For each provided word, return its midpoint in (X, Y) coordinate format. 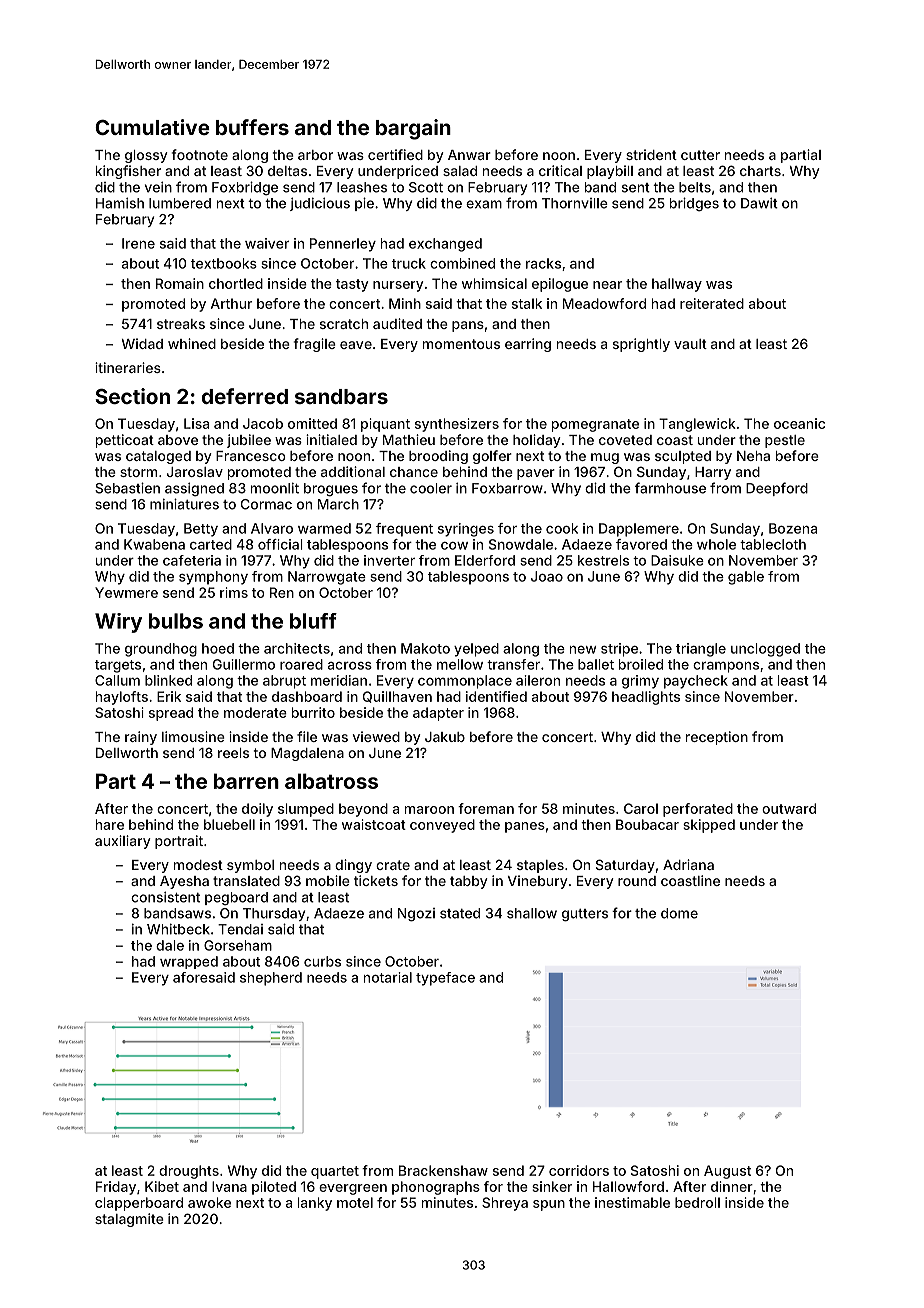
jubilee (249, 441)
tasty (352, 285)
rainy (141, 738)
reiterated (712, 303)
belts (695, 187)
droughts (189, 1172)
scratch (344, 324)
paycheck (696, 682)
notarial (388, 977)
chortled (236, 283)
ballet (596, 664)
